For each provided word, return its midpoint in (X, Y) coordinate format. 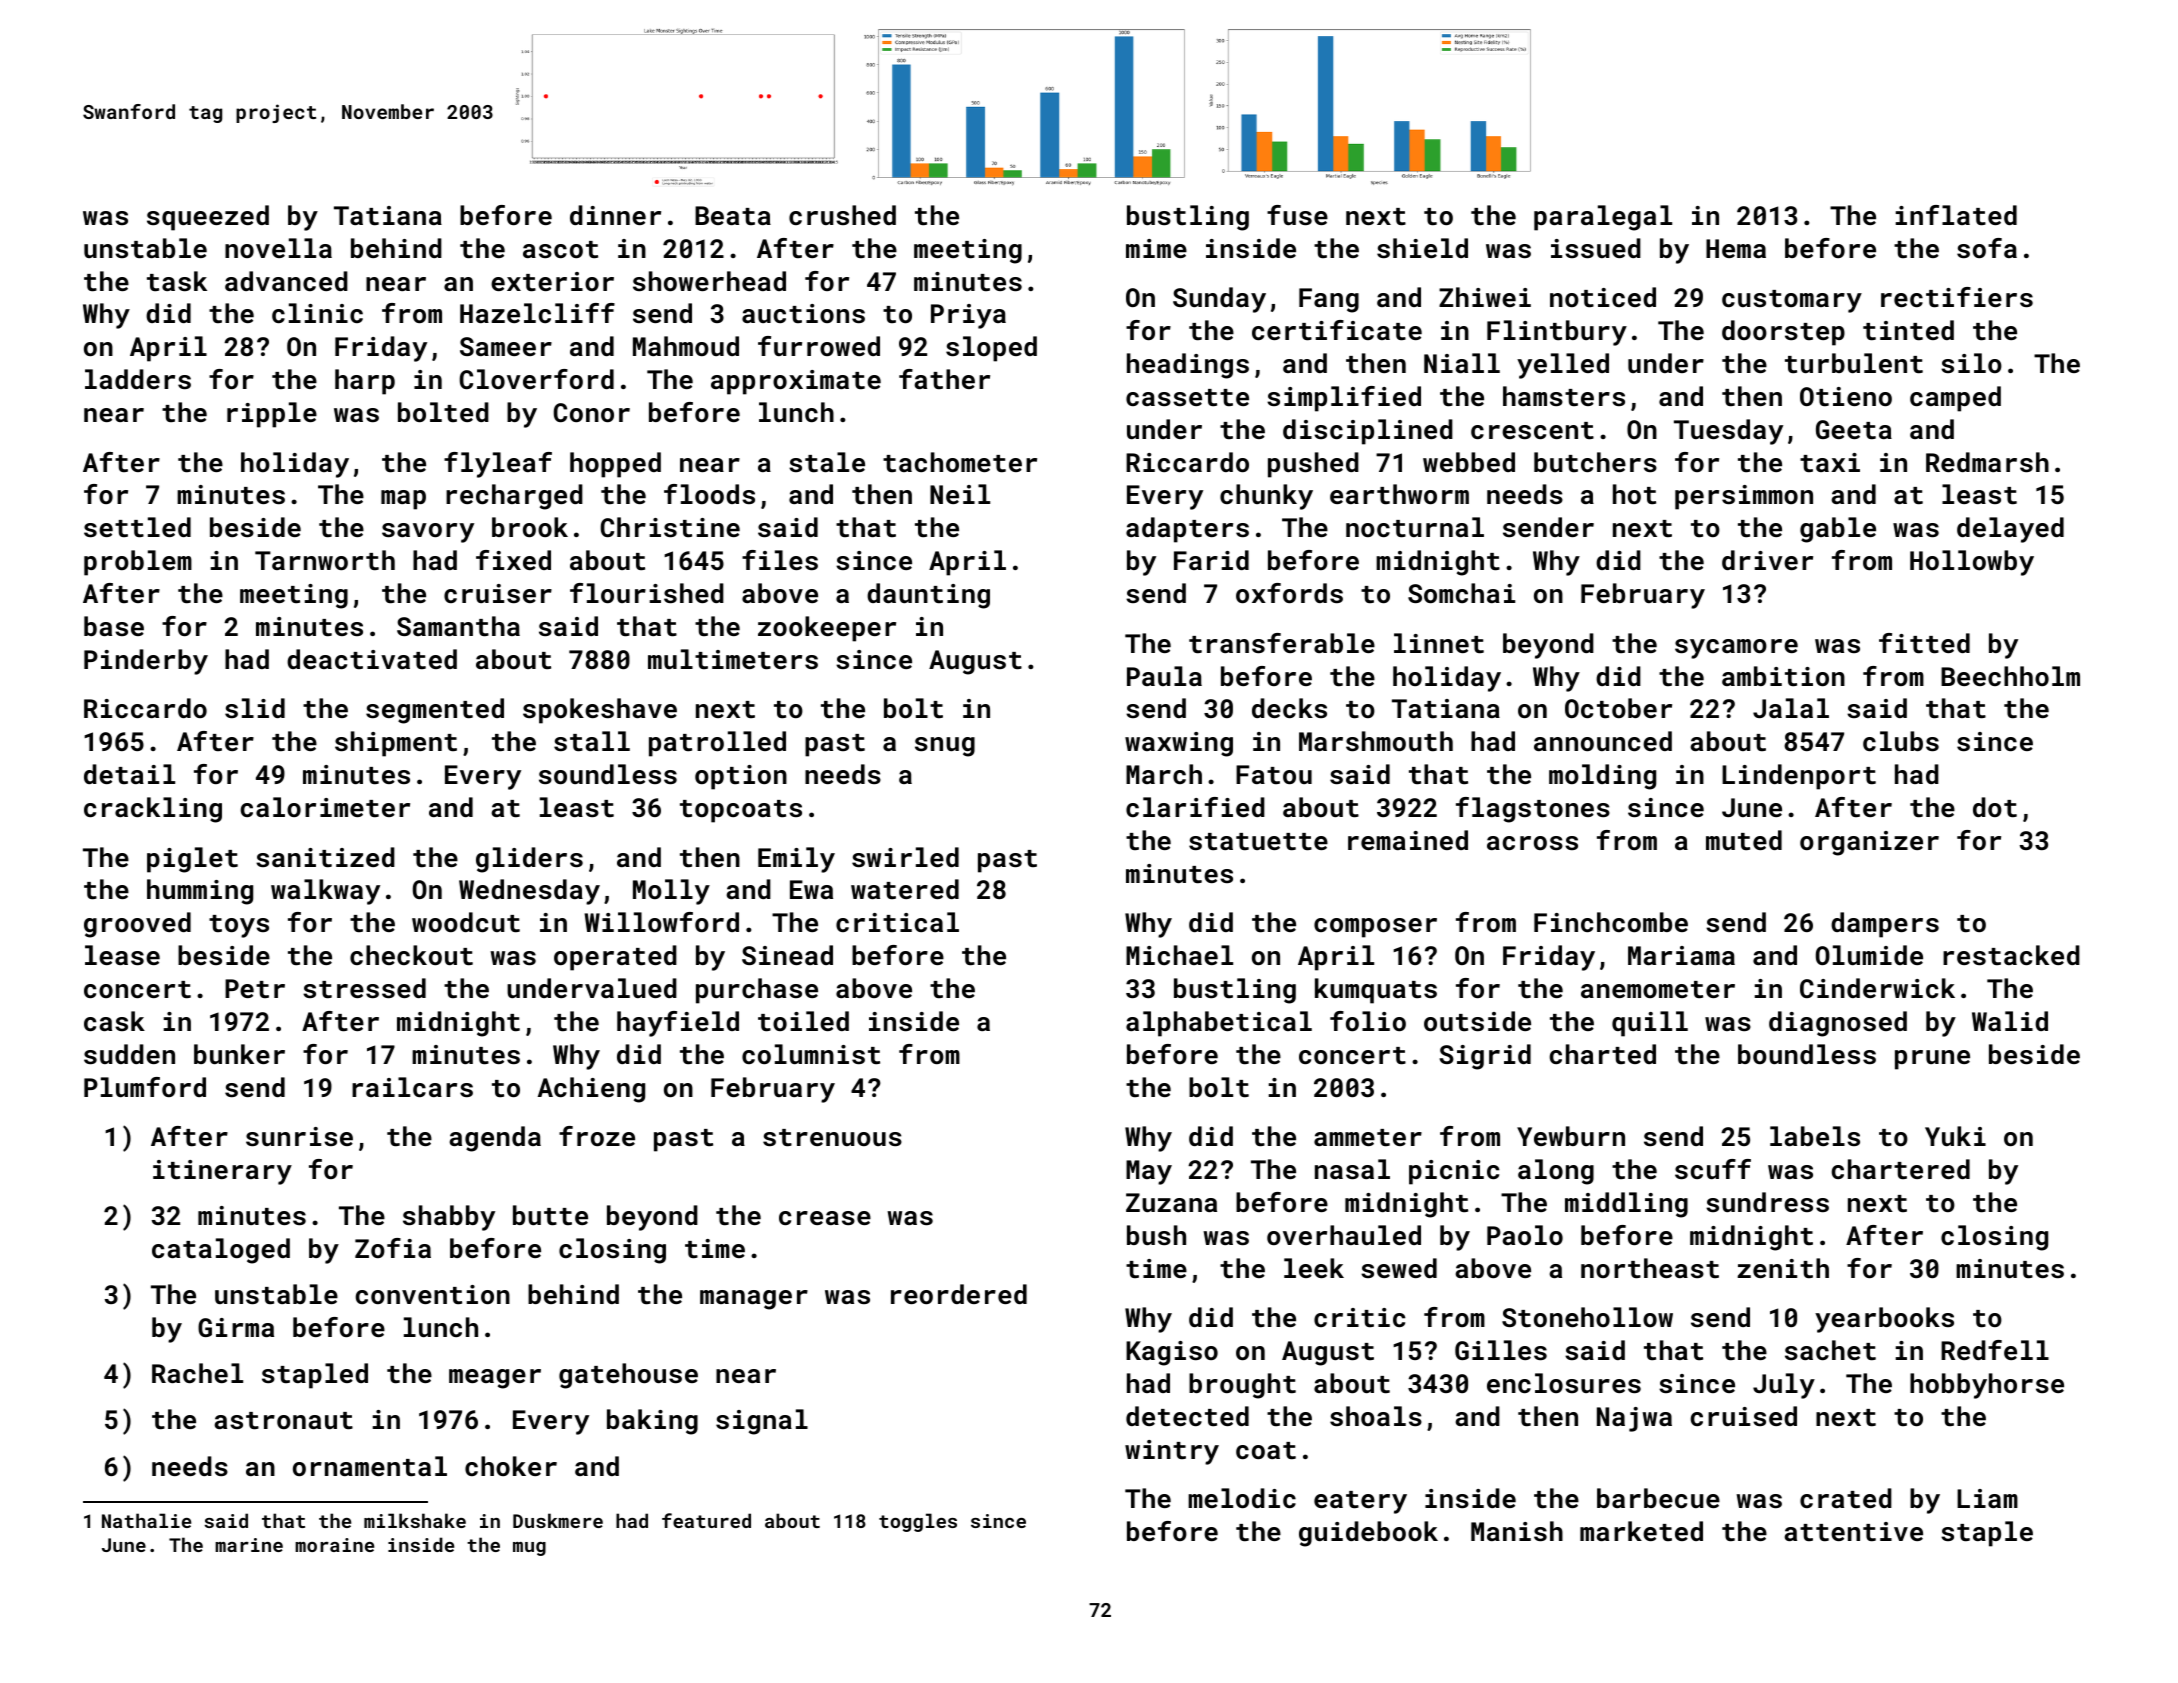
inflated (1956, 215)
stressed (364, 988)
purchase (757, 991)
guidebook (1368, 1534)
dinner (615, 215)
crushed (842, 215)
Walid (2010, 1021)
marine (249, 1545)
